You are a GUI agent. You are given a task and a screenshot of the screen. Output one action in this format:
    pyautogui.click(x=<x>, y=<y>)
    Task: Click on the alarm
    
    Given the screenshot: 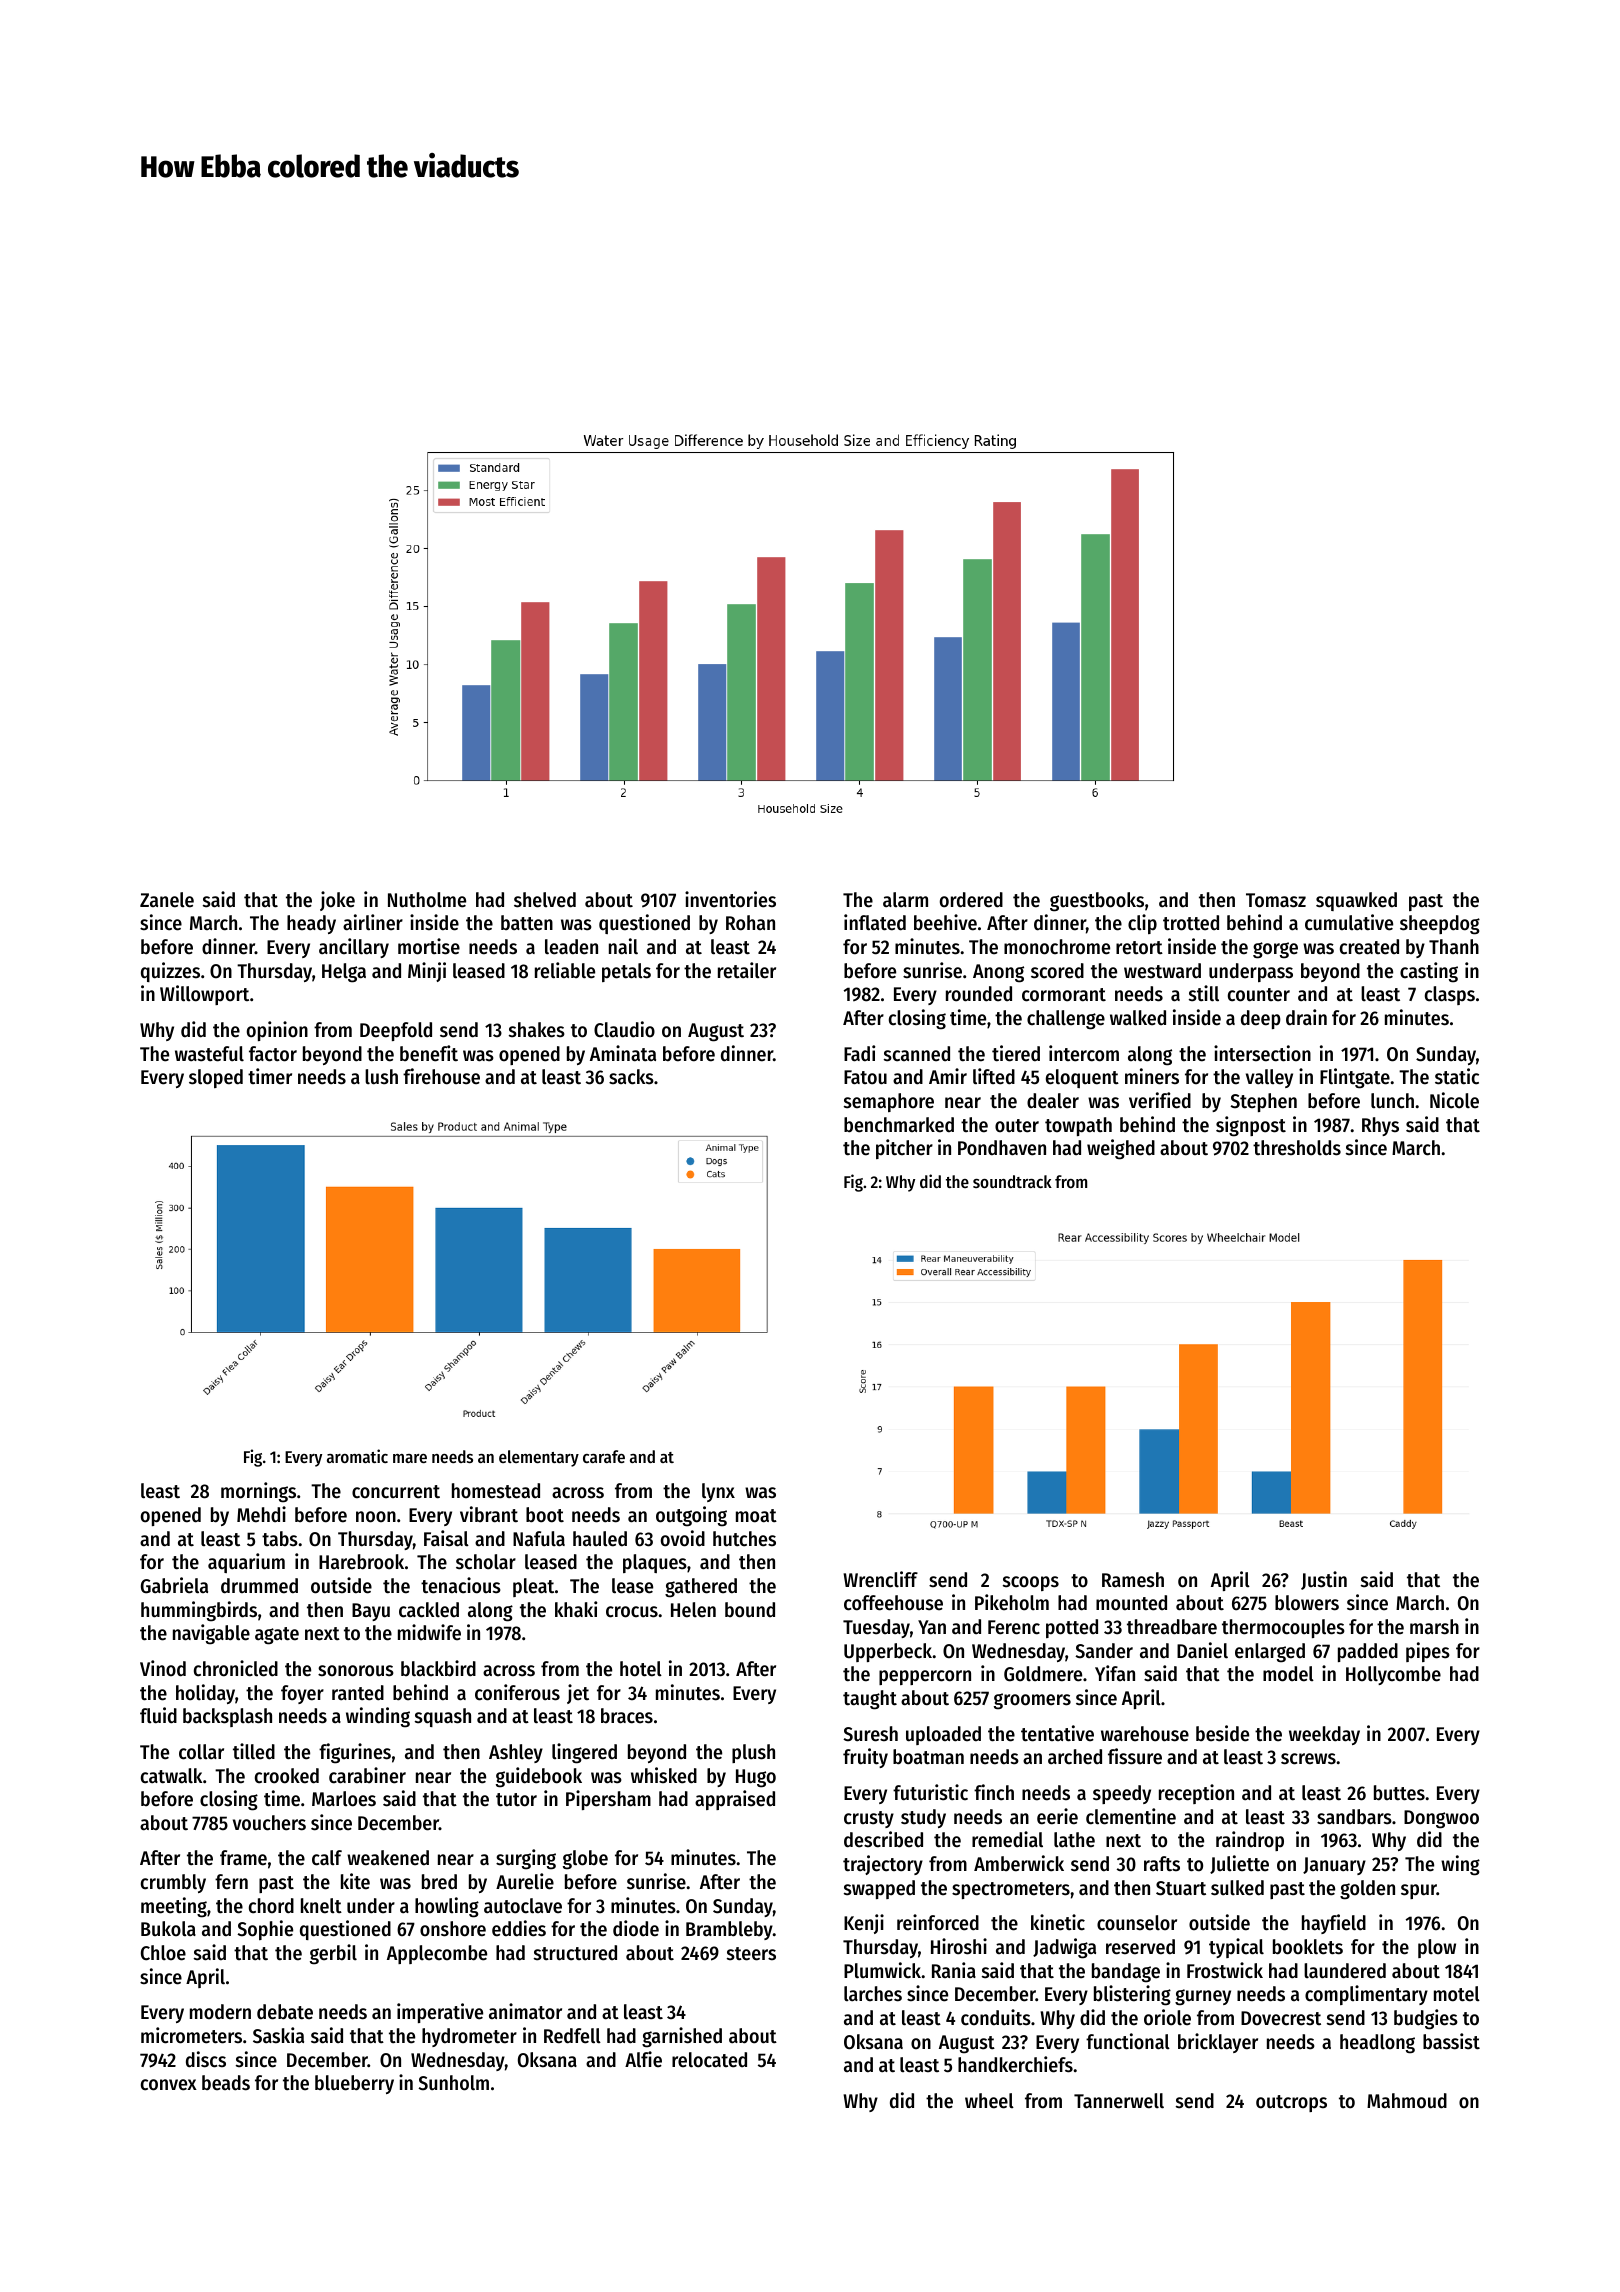 What is the action you would take?
    pyautogui.click(x=905, y=900)
